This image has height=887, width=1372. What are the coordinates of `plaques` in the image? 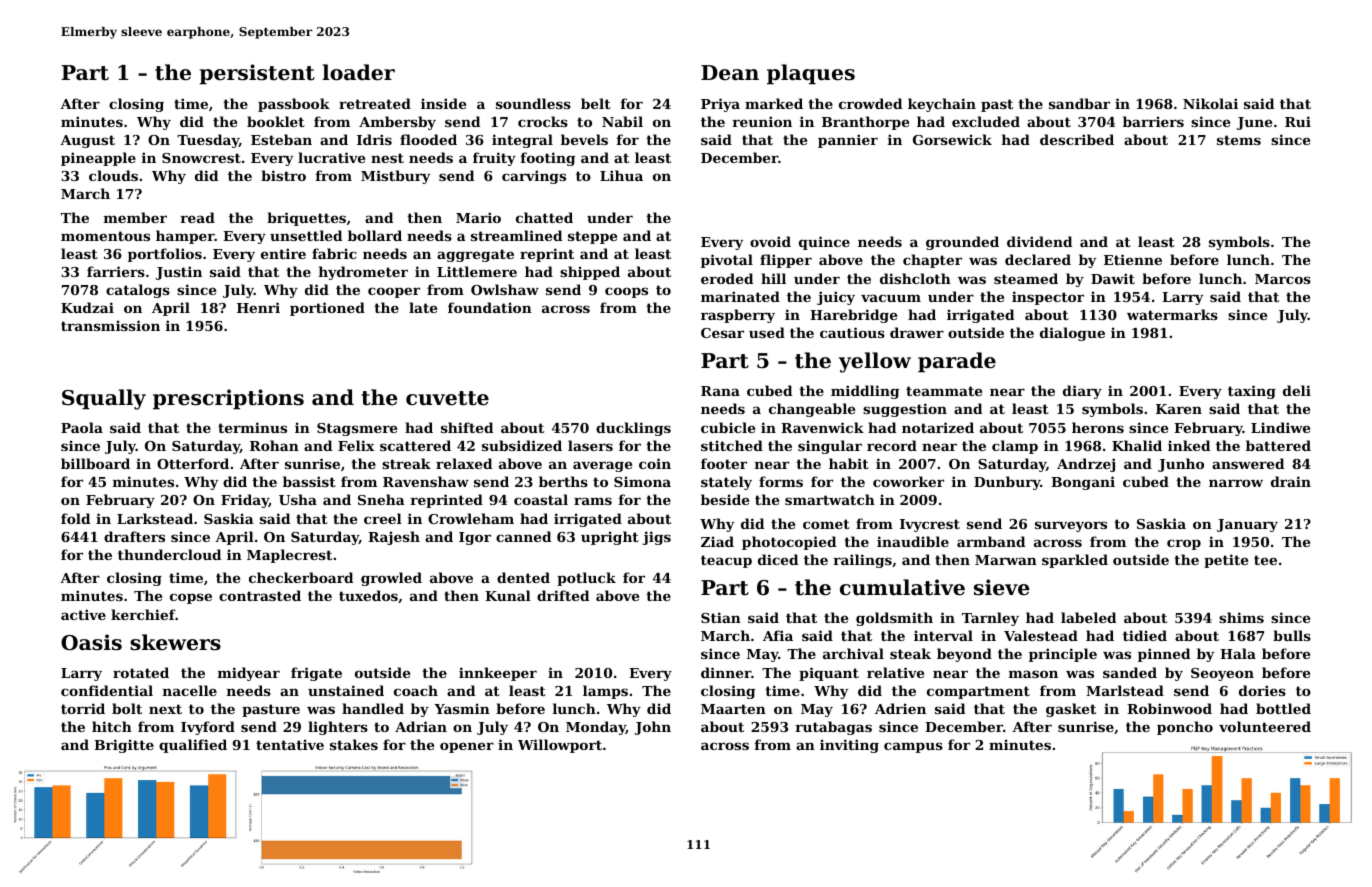 It's located at (811, 74).
